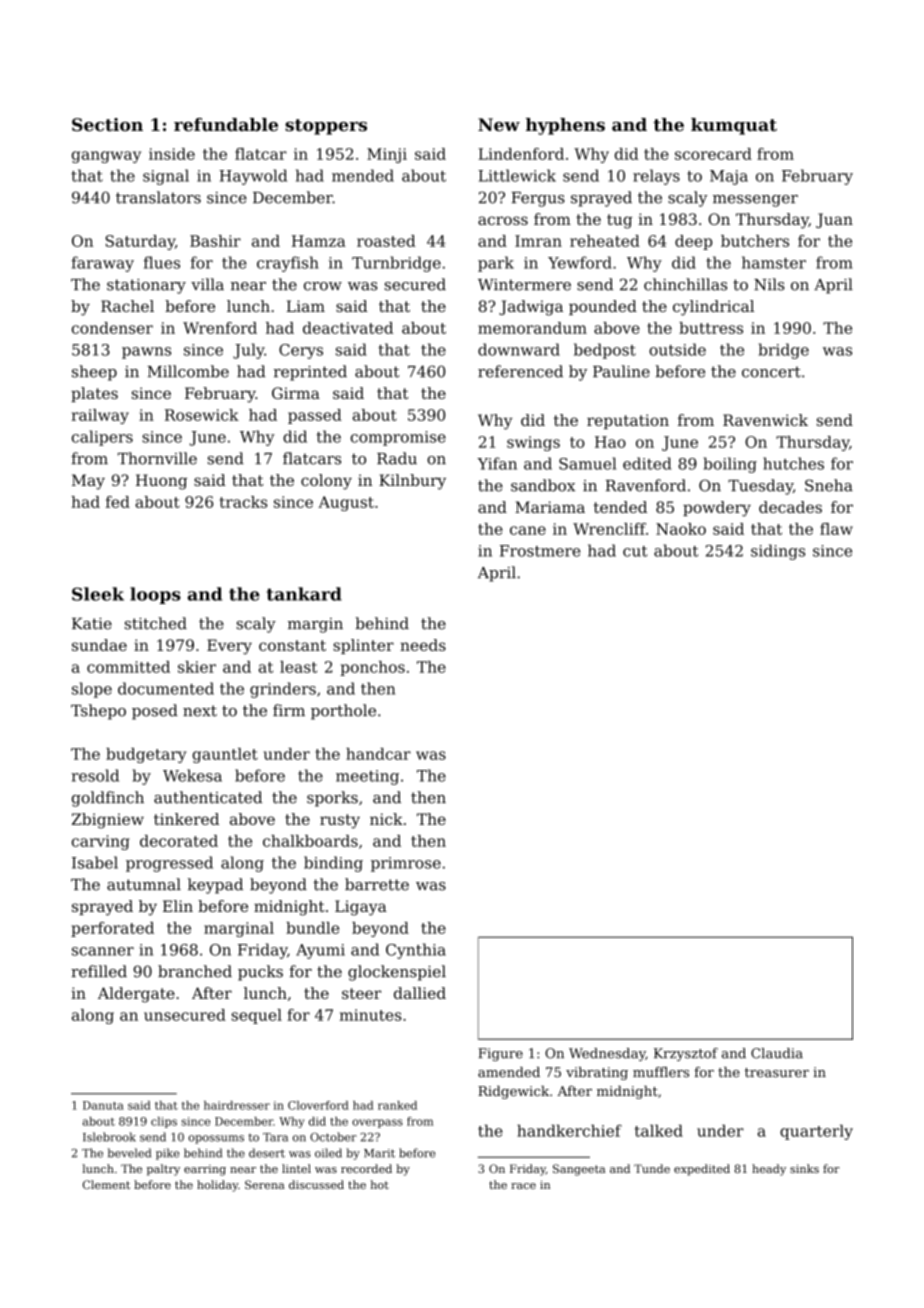  Describe the element at coordinates (523, 1186) in the image. I see `race` at that location.
